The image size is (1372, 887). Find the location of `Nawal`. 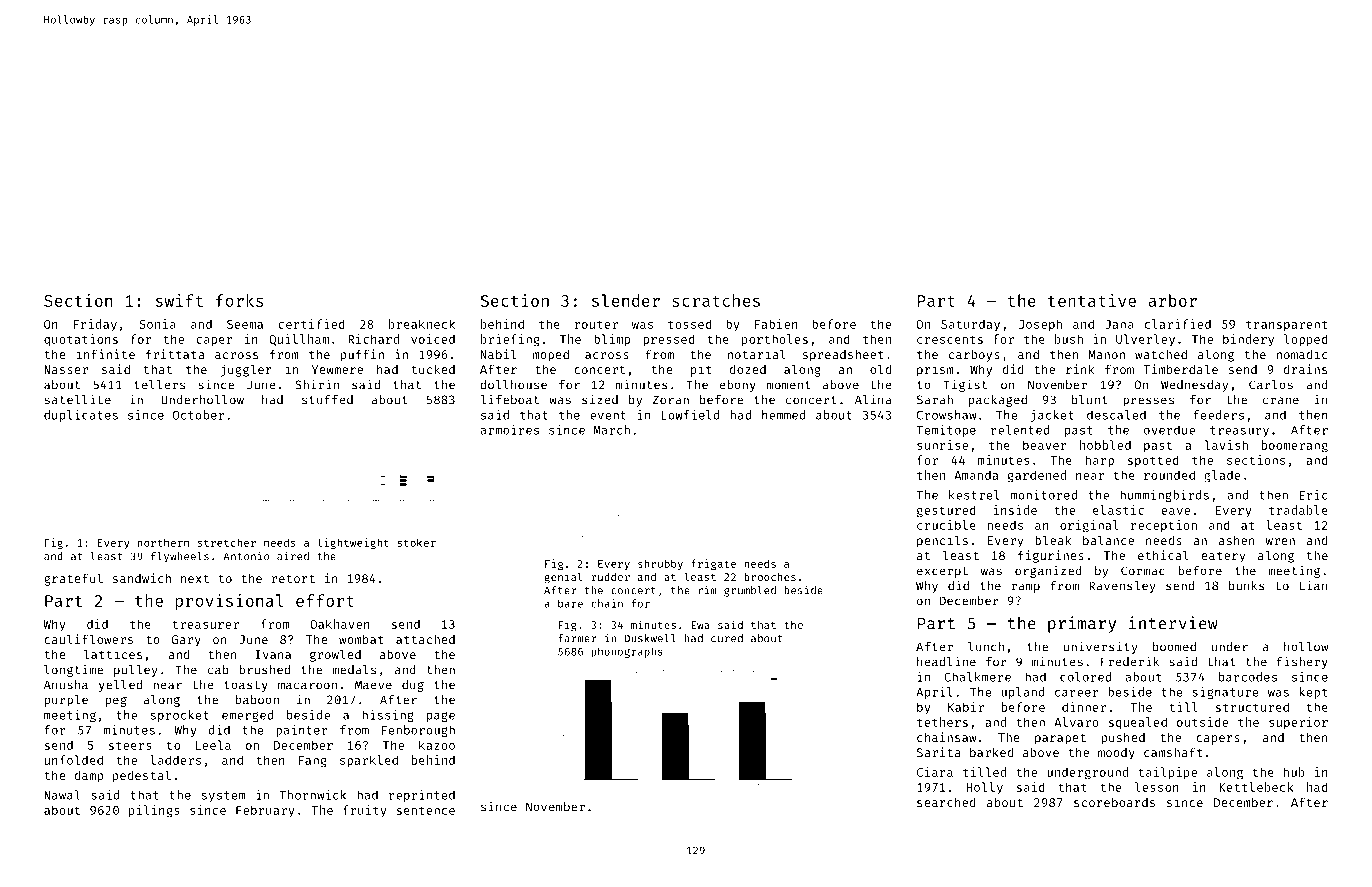

Nawal is located at coordinates (62, 795).
